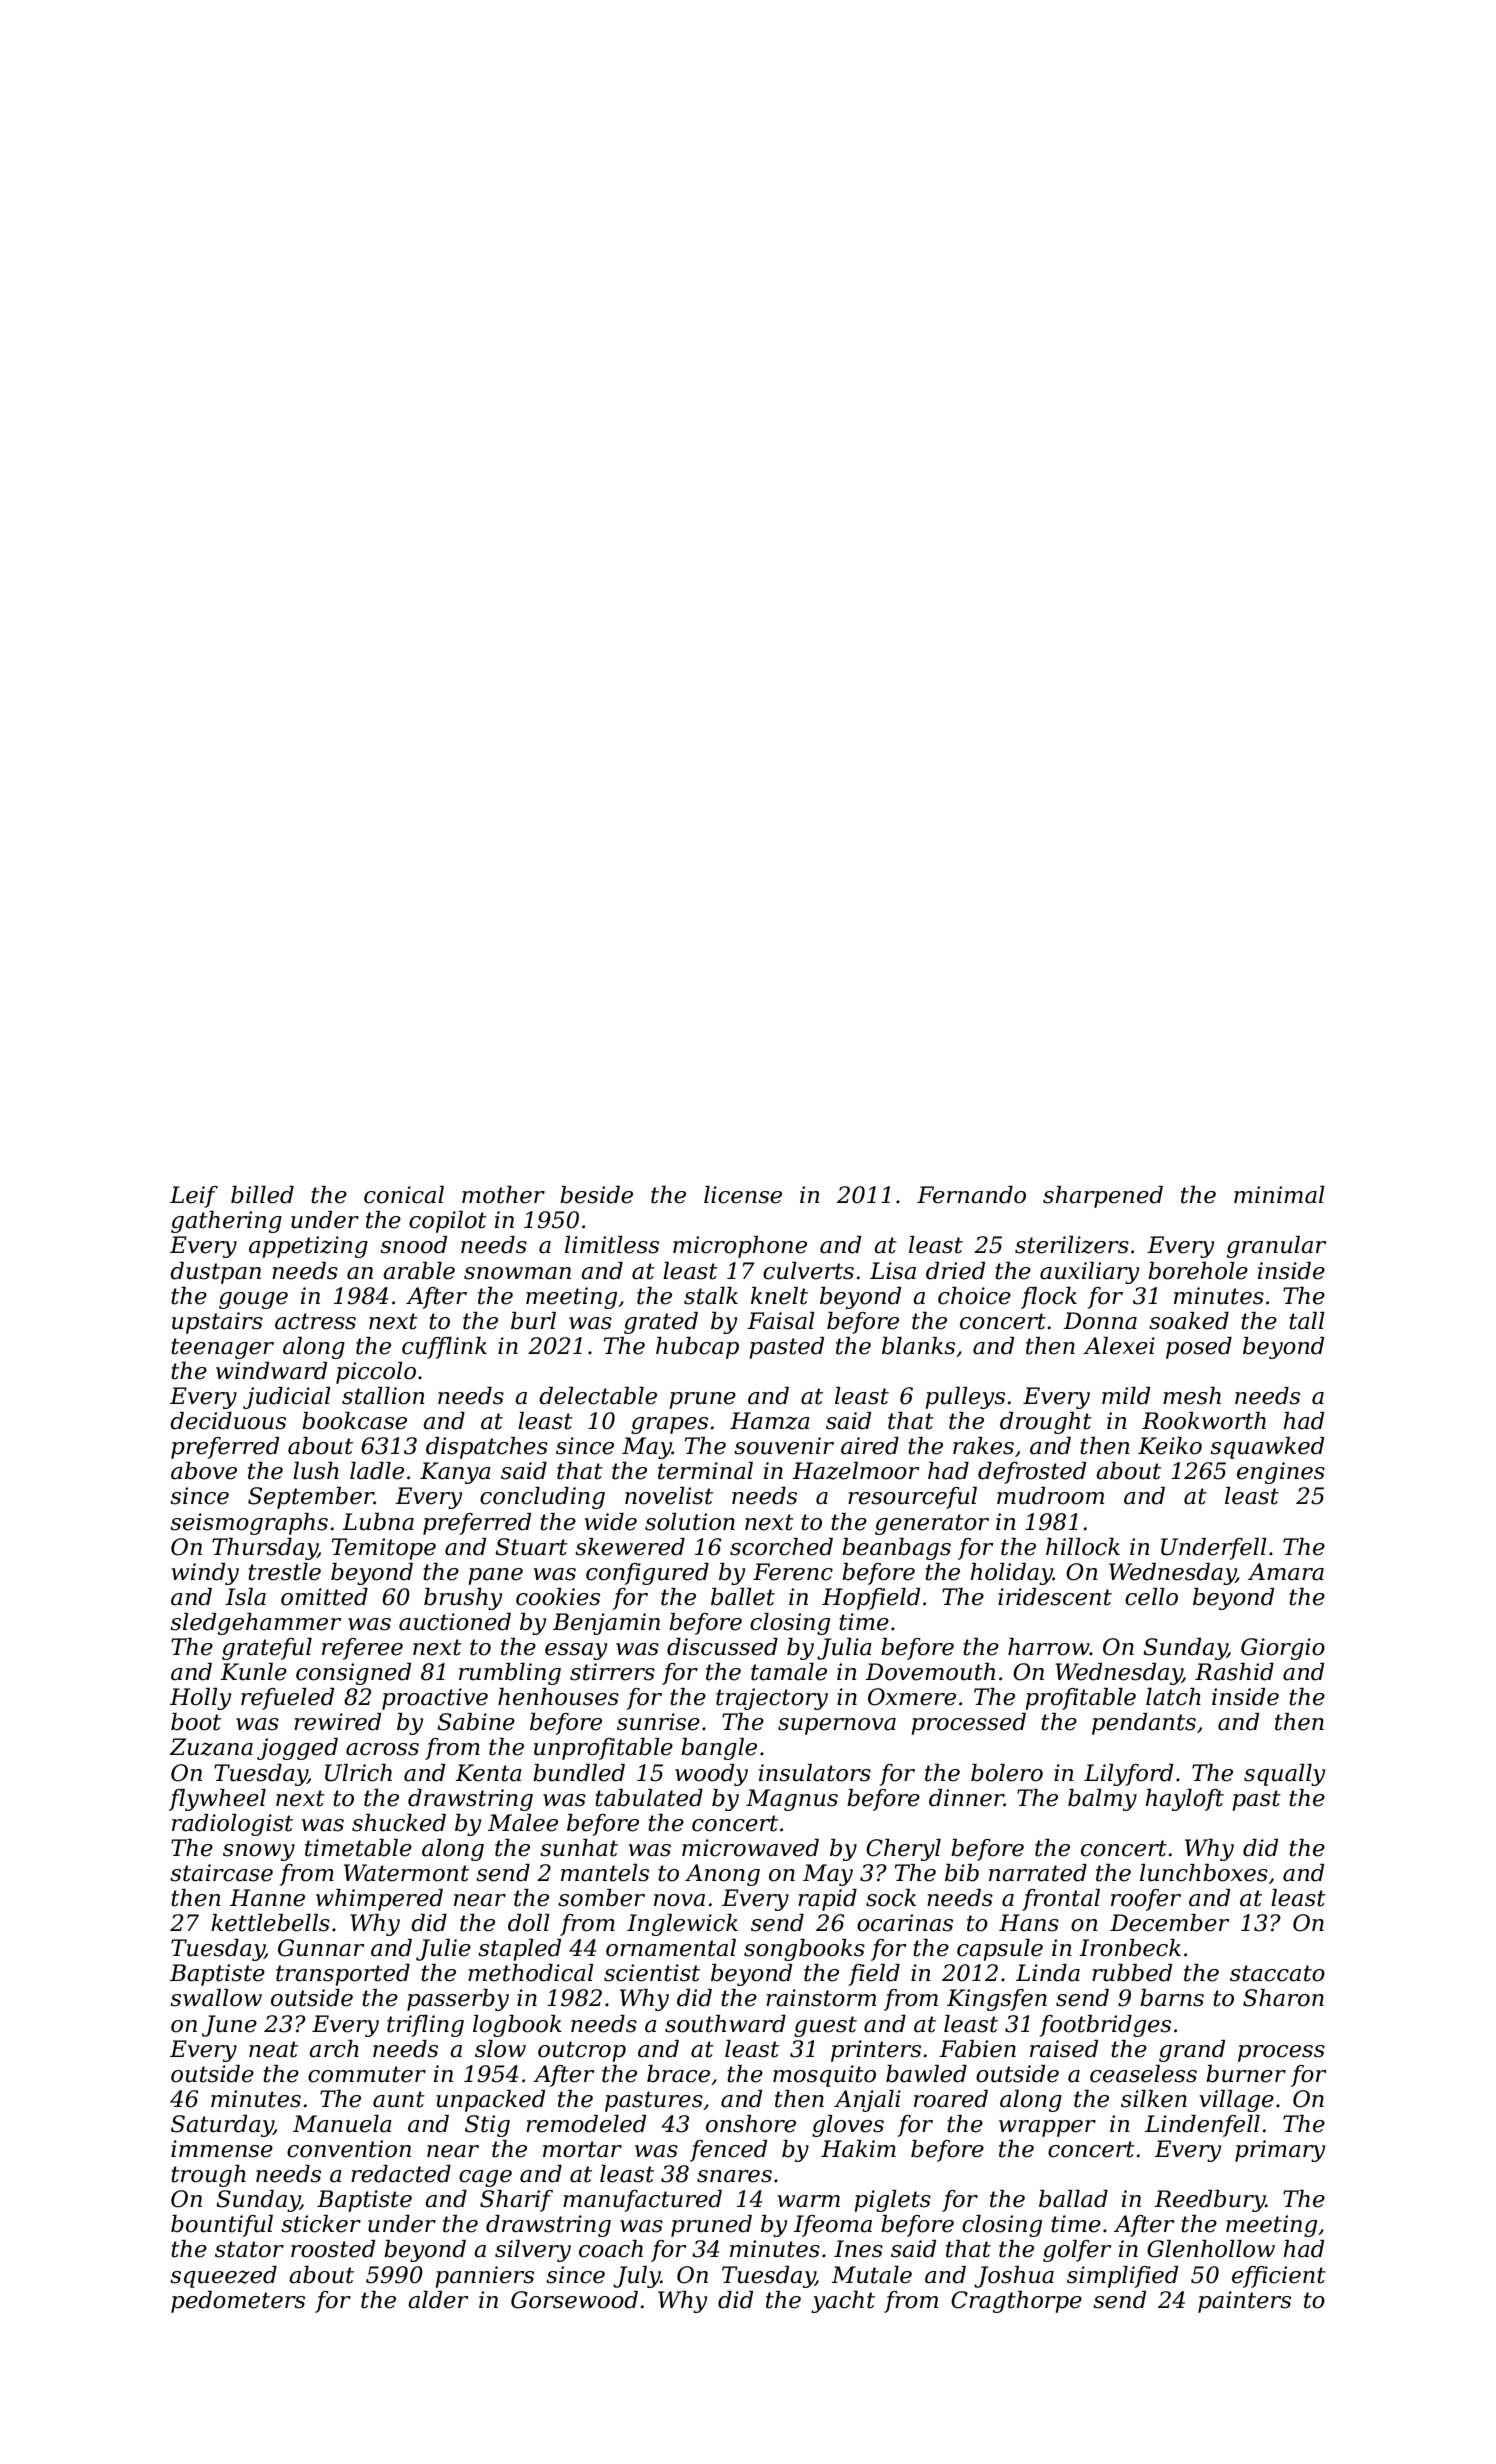 This screenshot has width=1496, height=2464. Describe the element at coordinates (1103, 1197) in the screenshot. I see `sharpened` at that location.
